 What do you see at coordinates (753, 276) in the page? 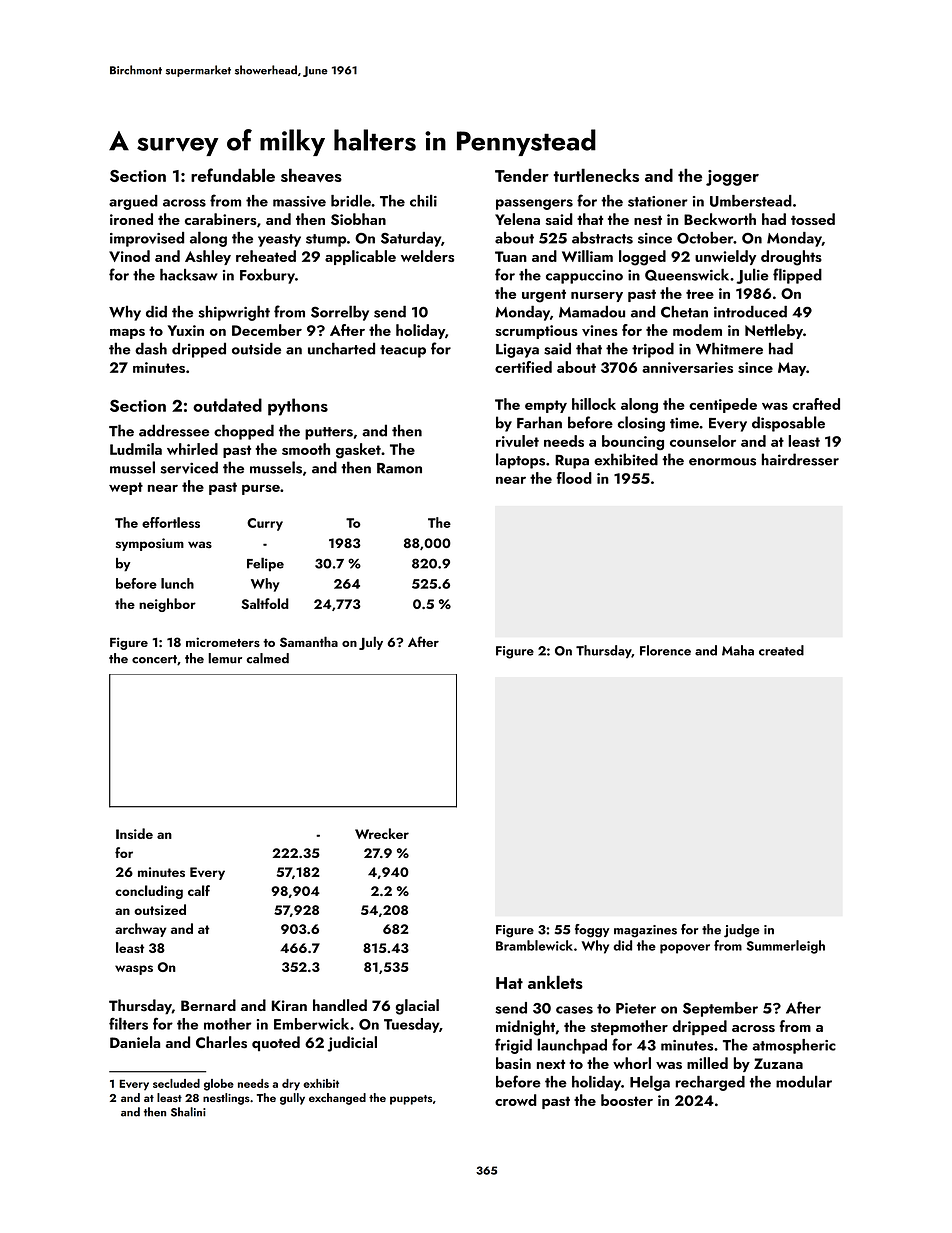
I see `Julie` at bounding box center [753, 276].
